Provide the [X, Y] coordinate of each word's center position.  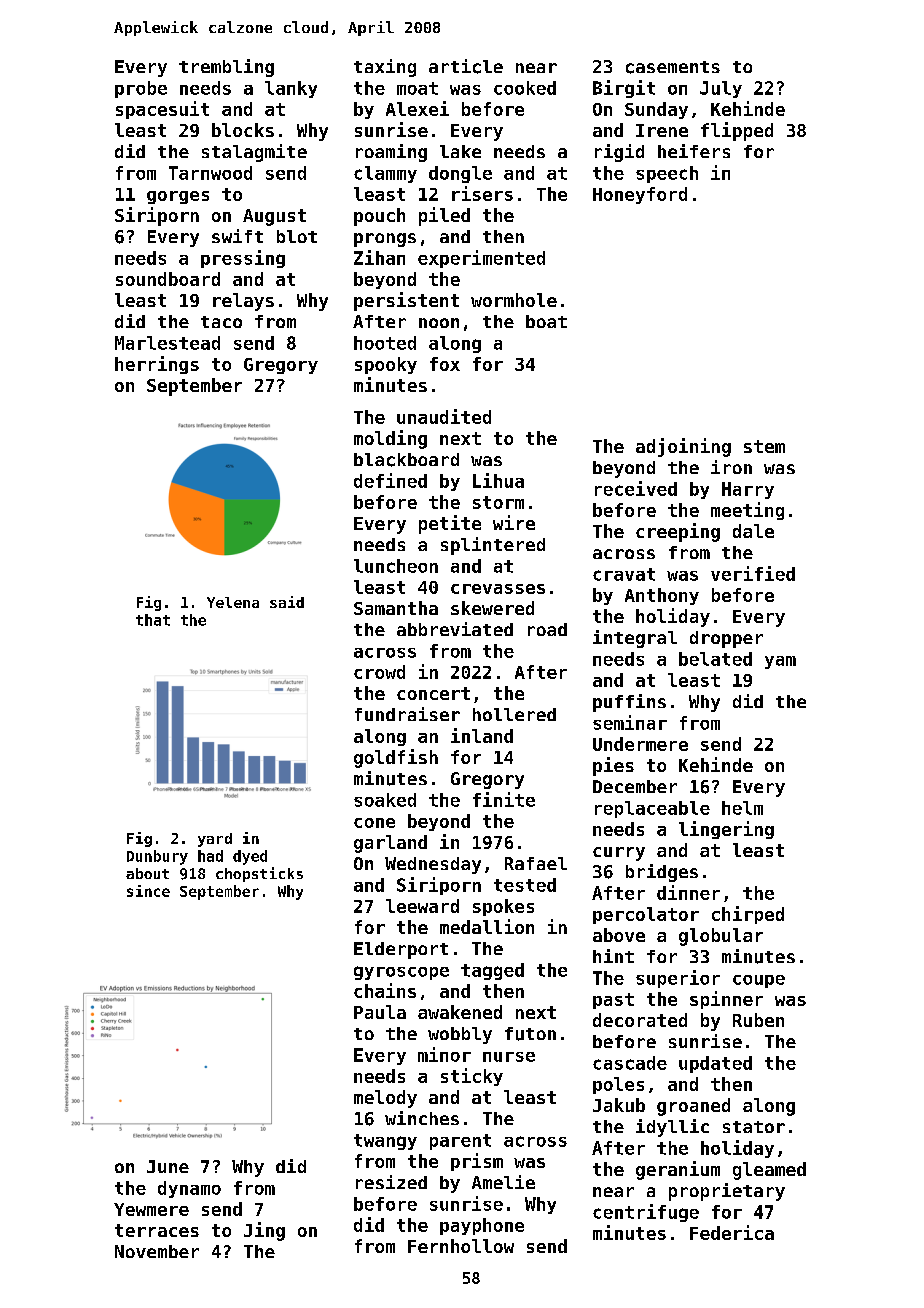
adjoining [683, 447]
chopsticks [259, 874]
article [466, 66]
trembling [226, 68]
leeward [422, 906]
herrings [157, 365]
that [153, 620]
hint [613, 956]
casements [673, 67]
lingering [726, 830]
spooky [386, 365]
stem [764, 446]
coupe [759, 981]
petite [450, 524]
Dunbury [157, 857]
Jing [264, 1231]
